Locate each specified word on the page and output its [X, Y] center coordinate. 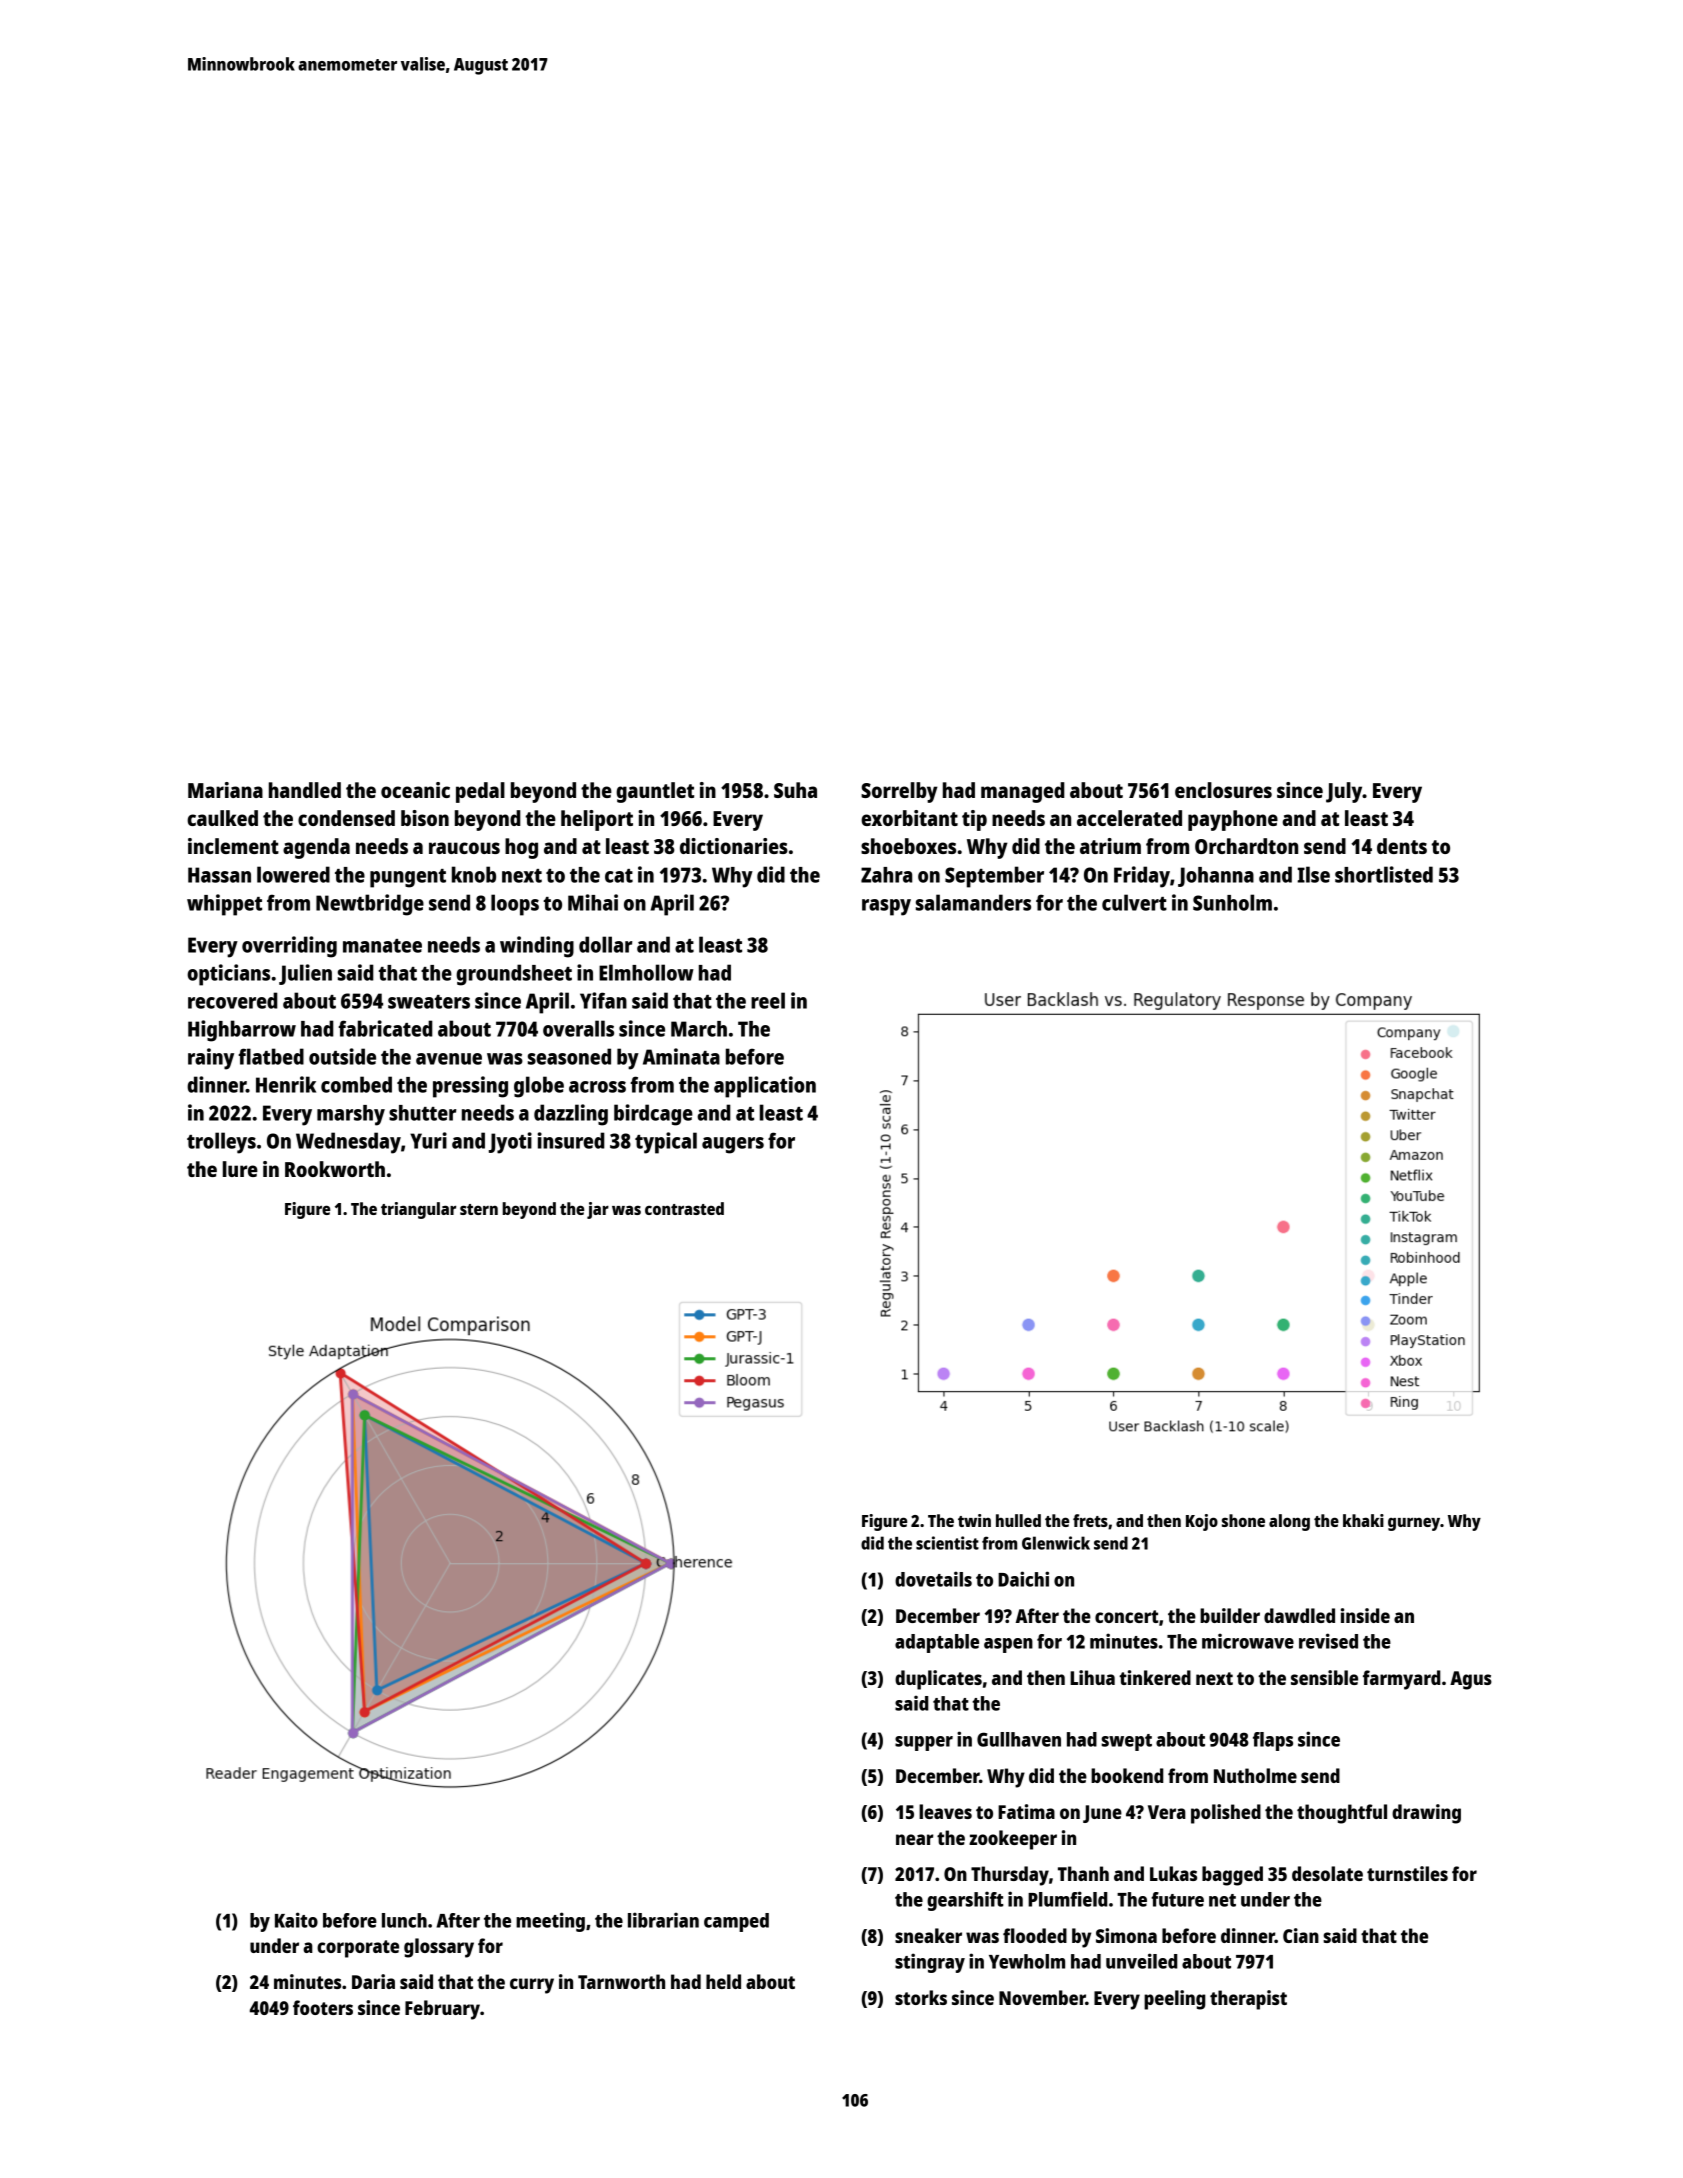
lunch [404, 1920]
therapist [1248, 2000]
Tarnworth [621, 1981]
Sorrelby [899, 792]
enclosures [1223, 790]
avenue [449, 1059]
